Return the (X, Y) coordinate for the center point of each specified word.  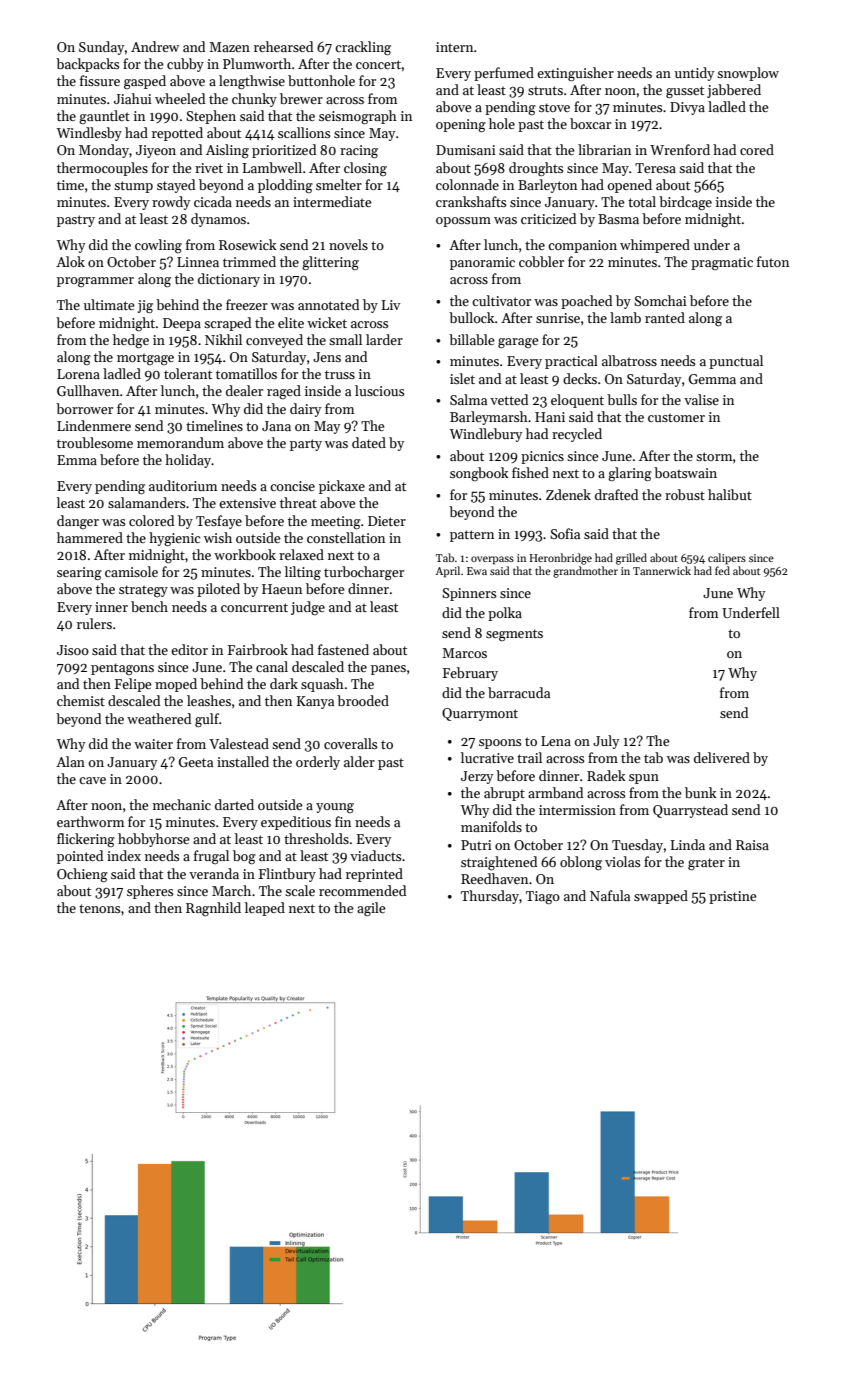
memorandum (180, 442)
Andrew (155, 46)
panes (388, 670)
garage (518, 343)
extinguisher (575, 74)
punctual (736, 362)
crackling (363, 48)
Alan (70, 761)
